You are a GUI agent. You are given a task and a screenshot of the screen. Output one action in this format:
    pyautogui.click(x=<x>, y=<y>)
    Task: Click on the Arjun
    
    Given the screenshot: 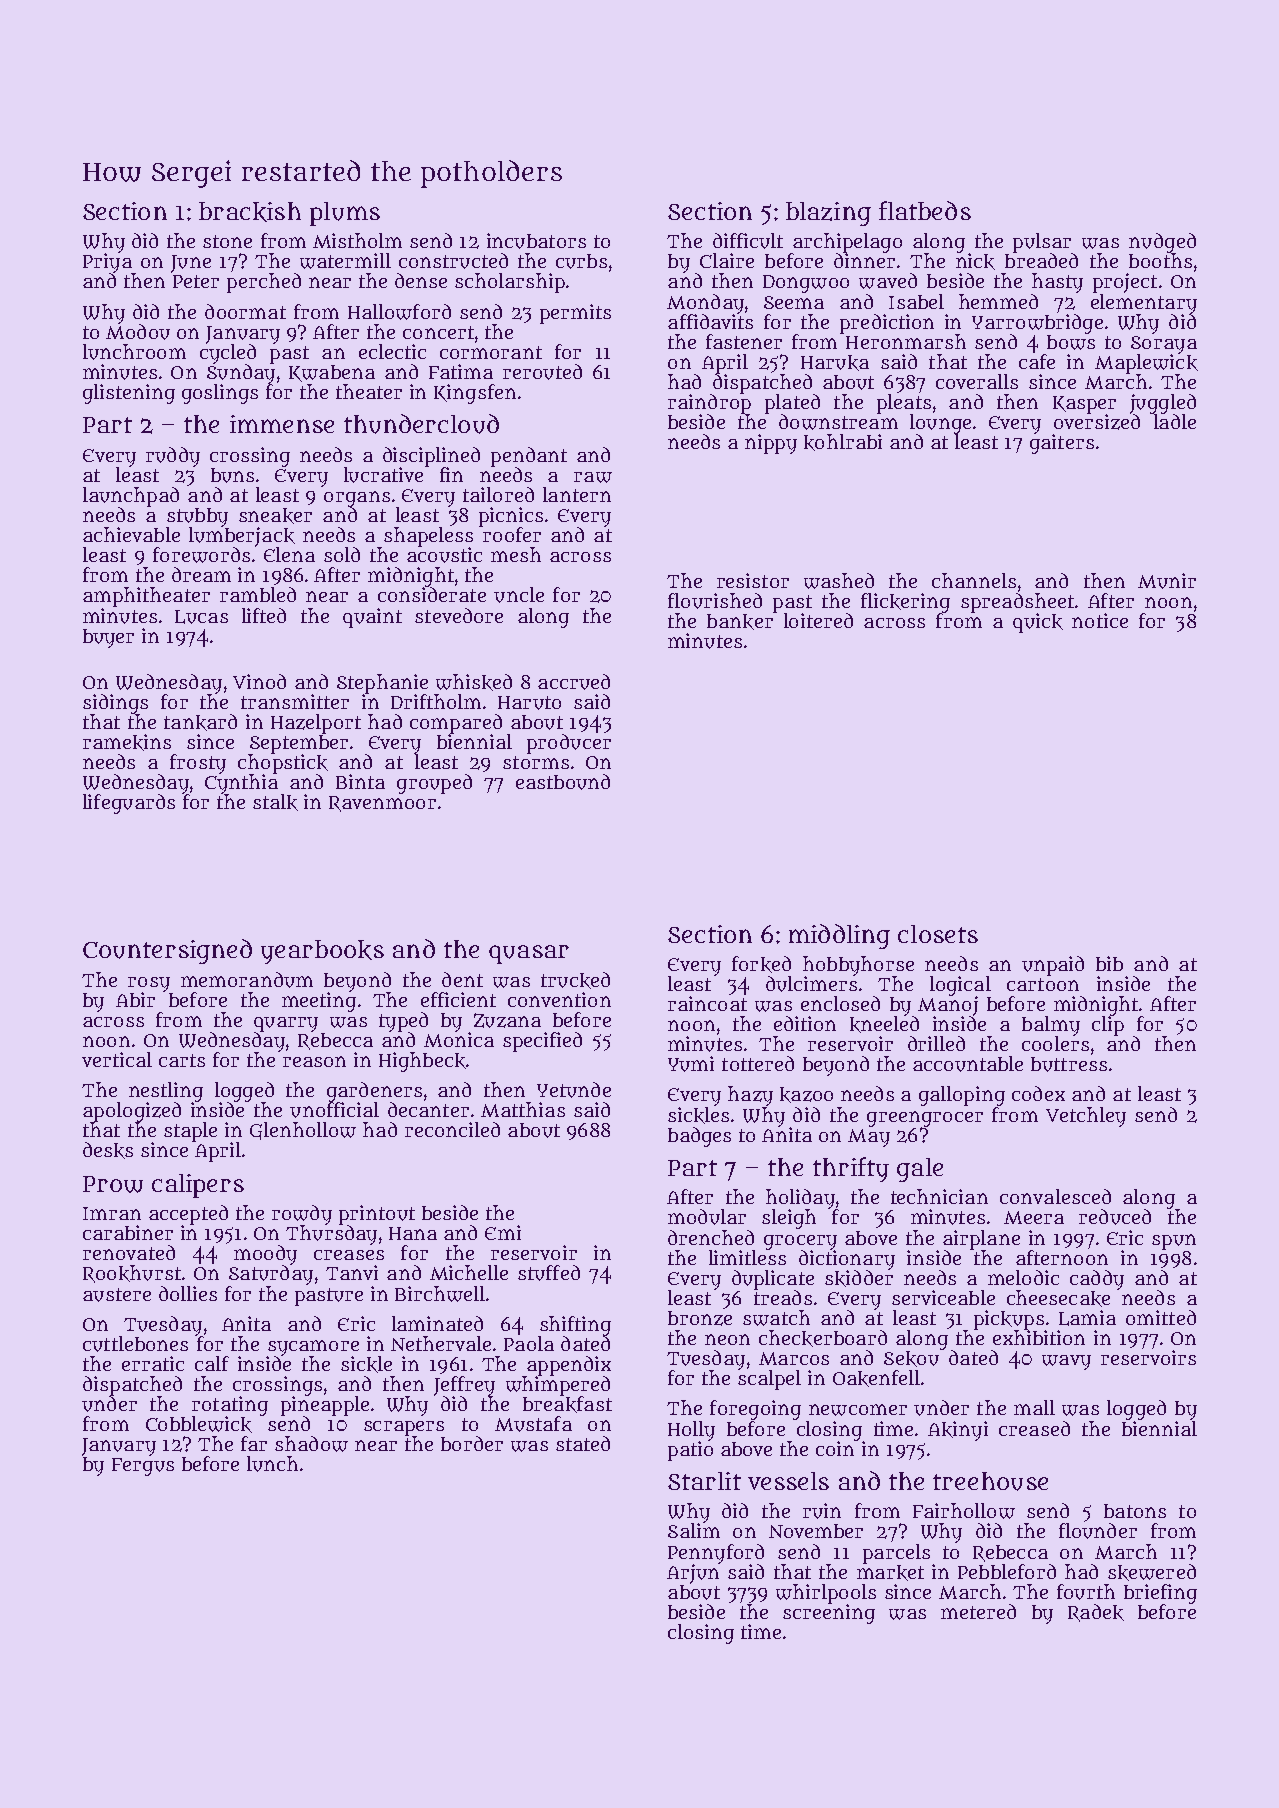 What is the action you would take?
    pyautogui.click(x=693, y=1574)
